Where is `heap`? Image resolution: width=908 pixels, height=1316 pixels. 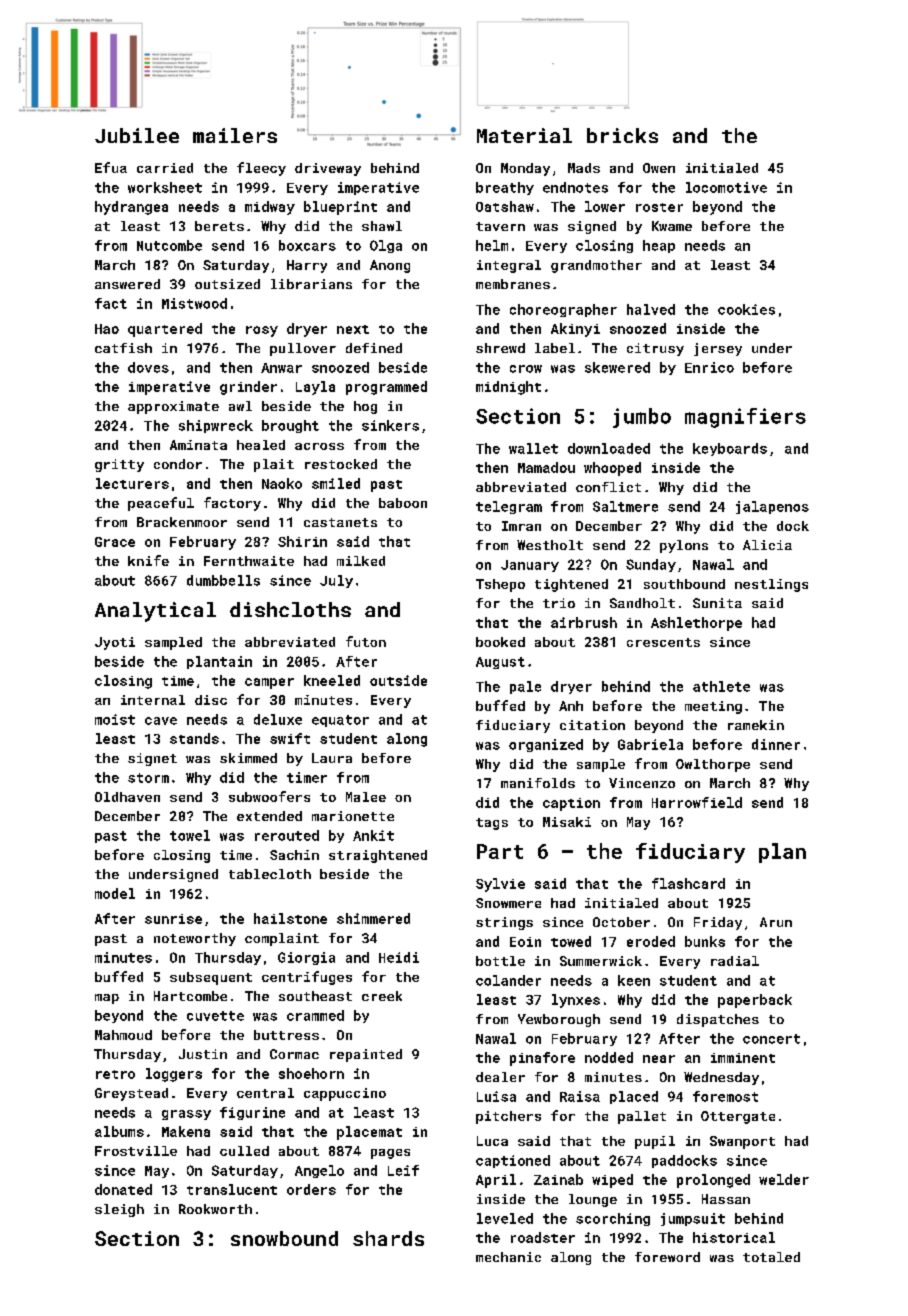 heap is located at coordinates (659, 246).
